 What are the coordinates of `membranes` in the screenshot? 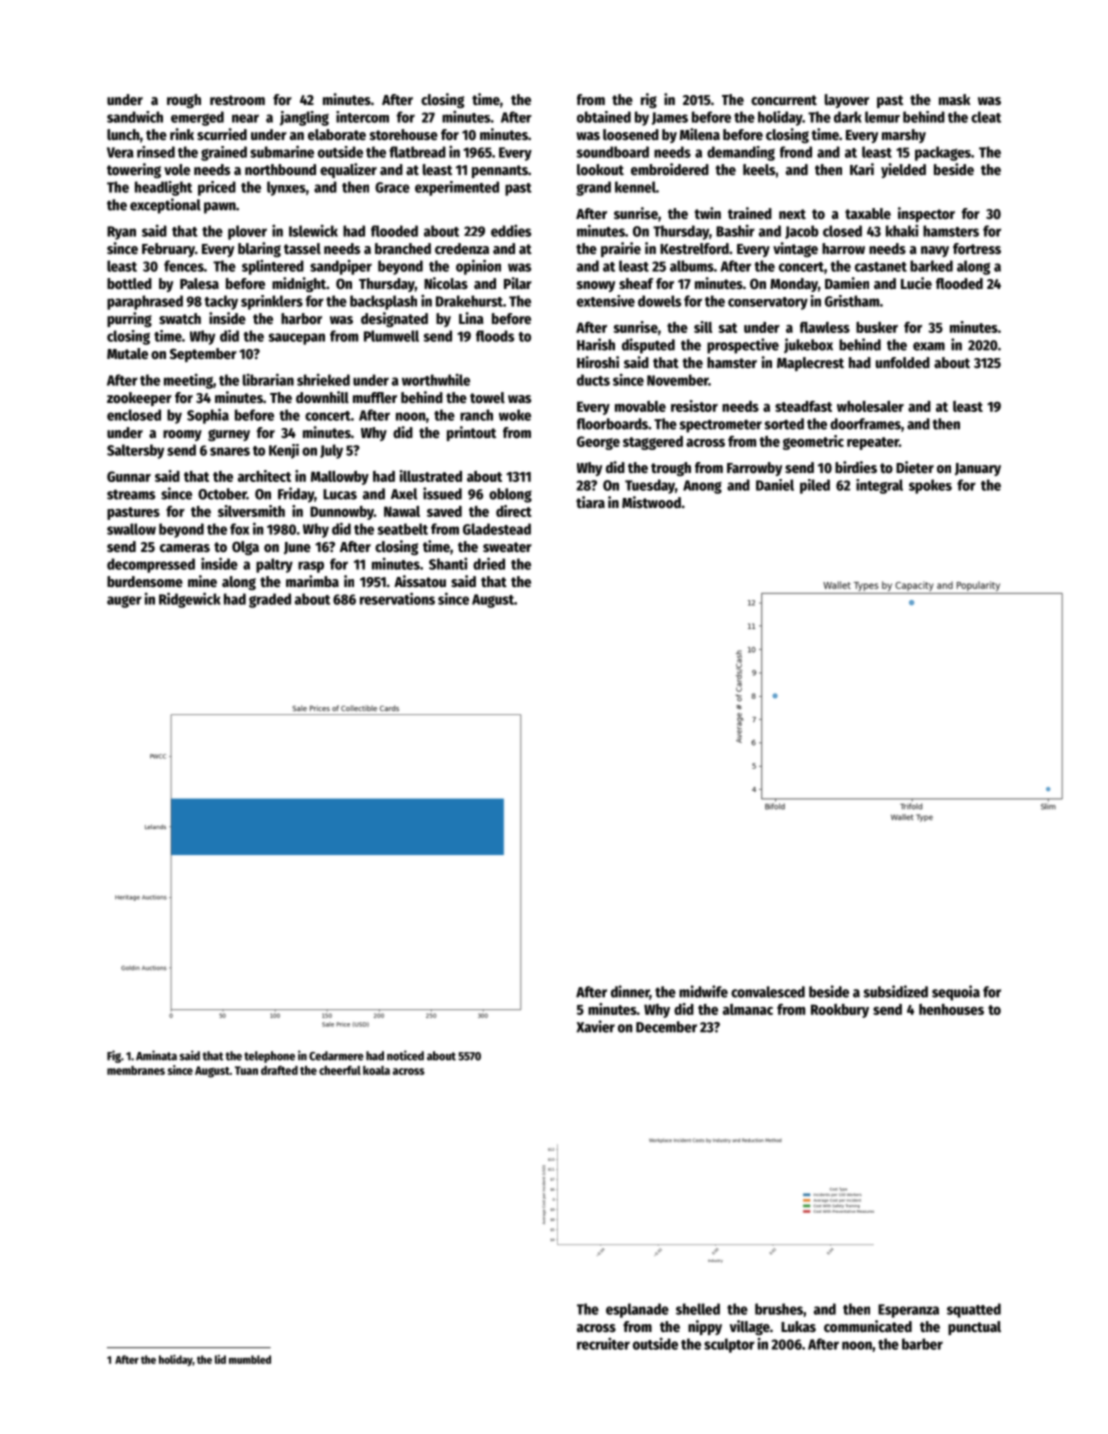 It's located at (136, 1070).
